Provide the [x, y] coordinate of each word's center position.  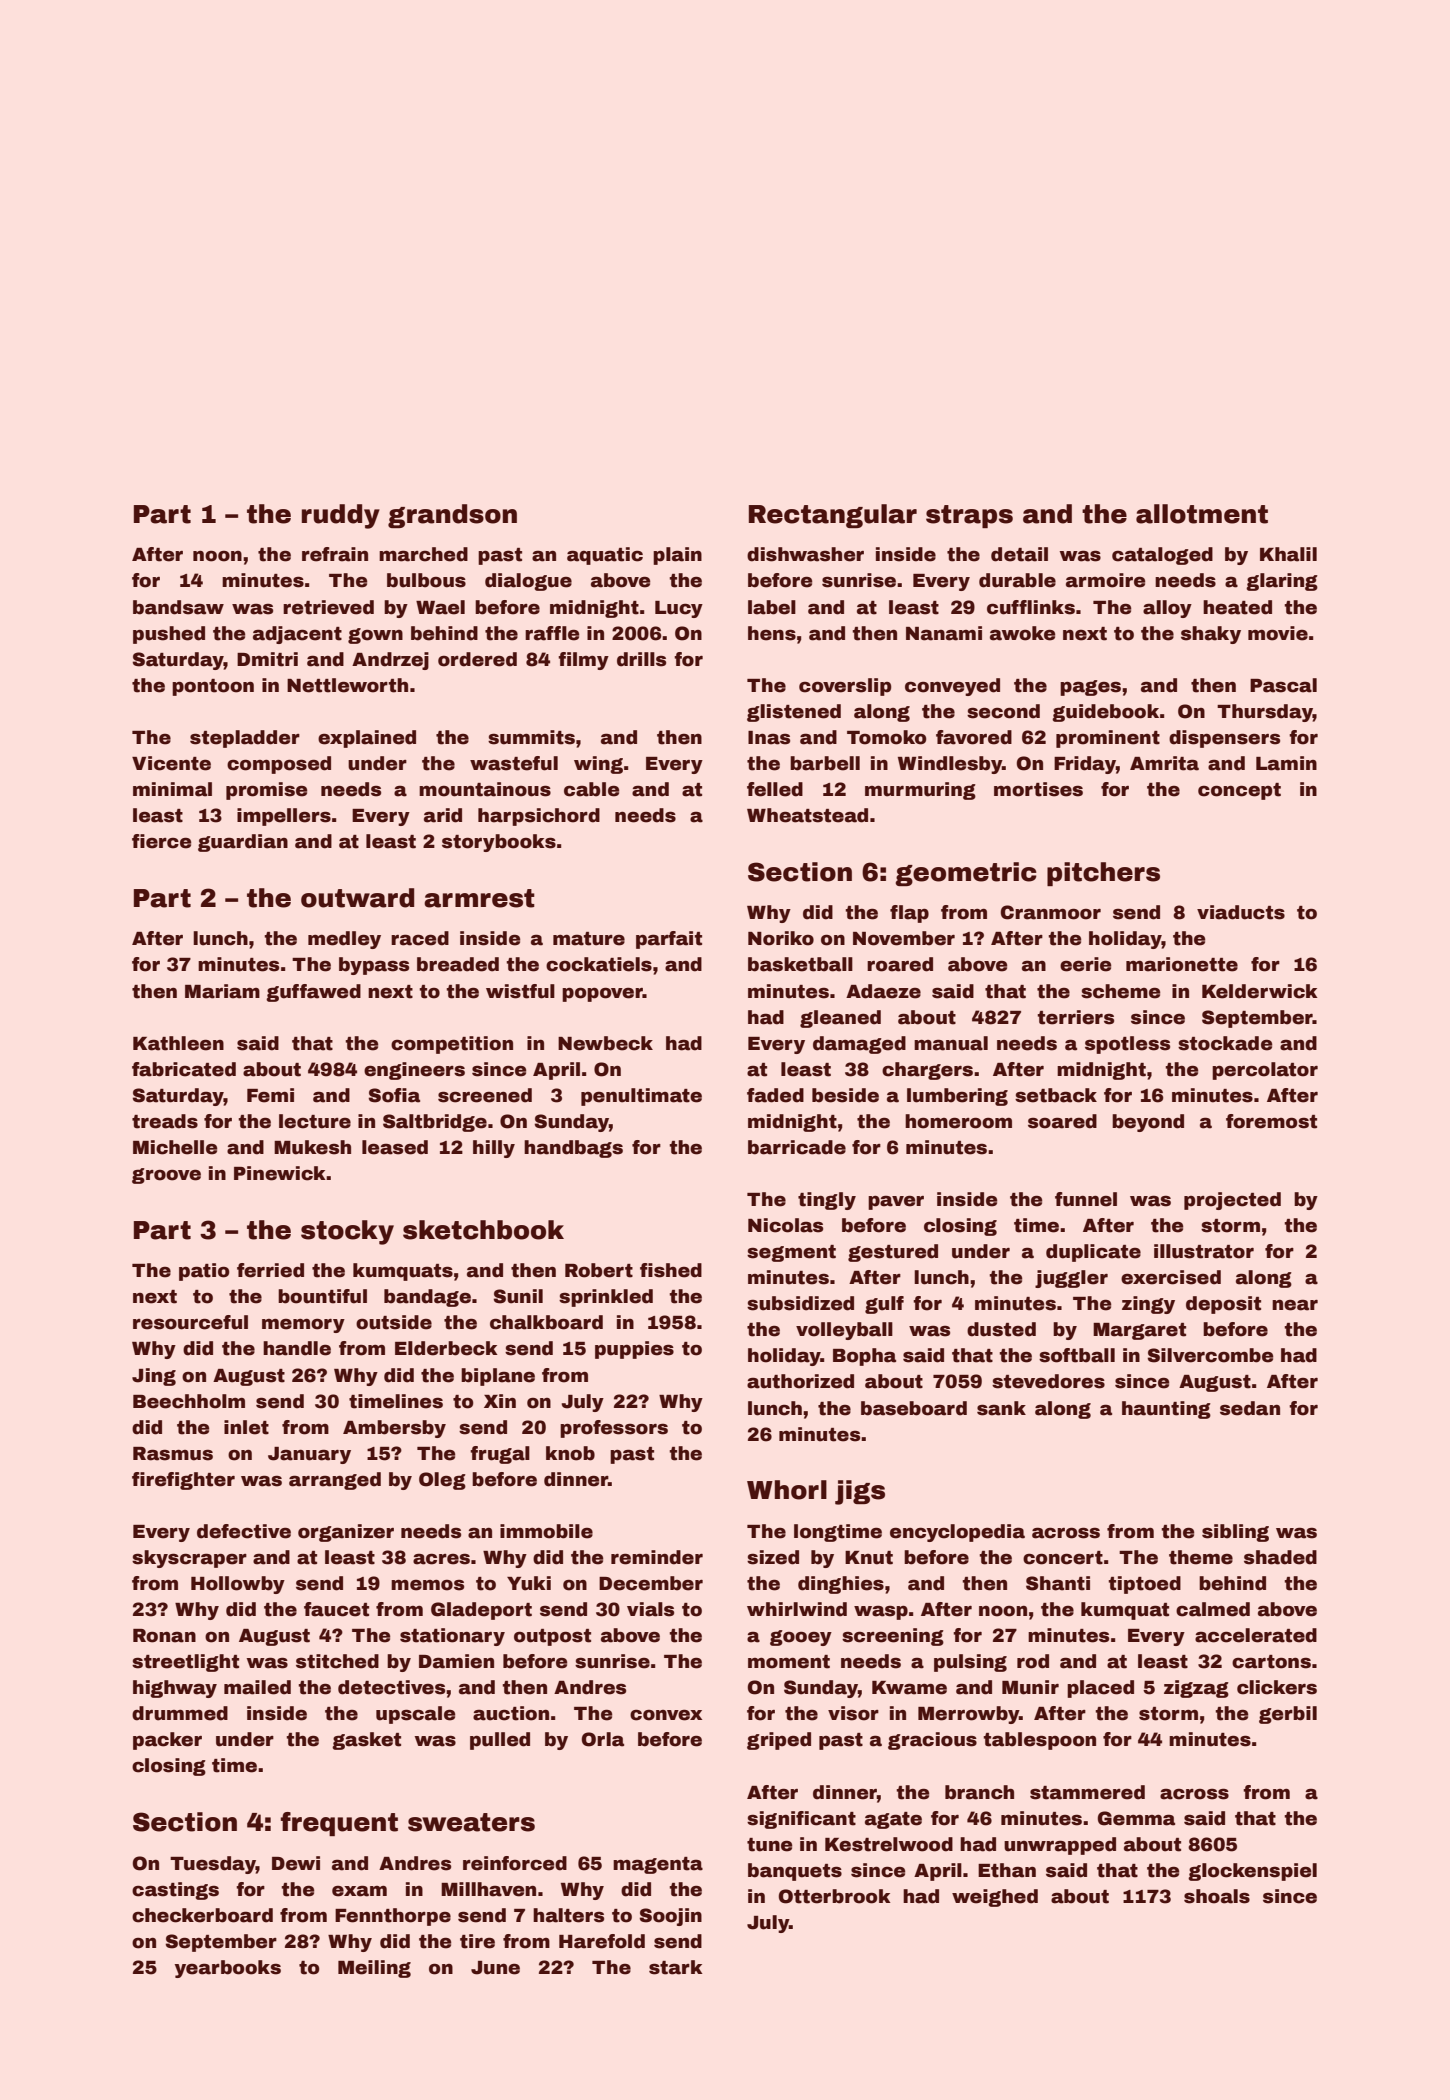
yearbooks [228, 1969]
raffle [552, 633]
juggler [1071, 1279]
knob [570, 1453]
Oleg [442, 1481]
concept [1239, 791]
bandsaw [178, 607]
